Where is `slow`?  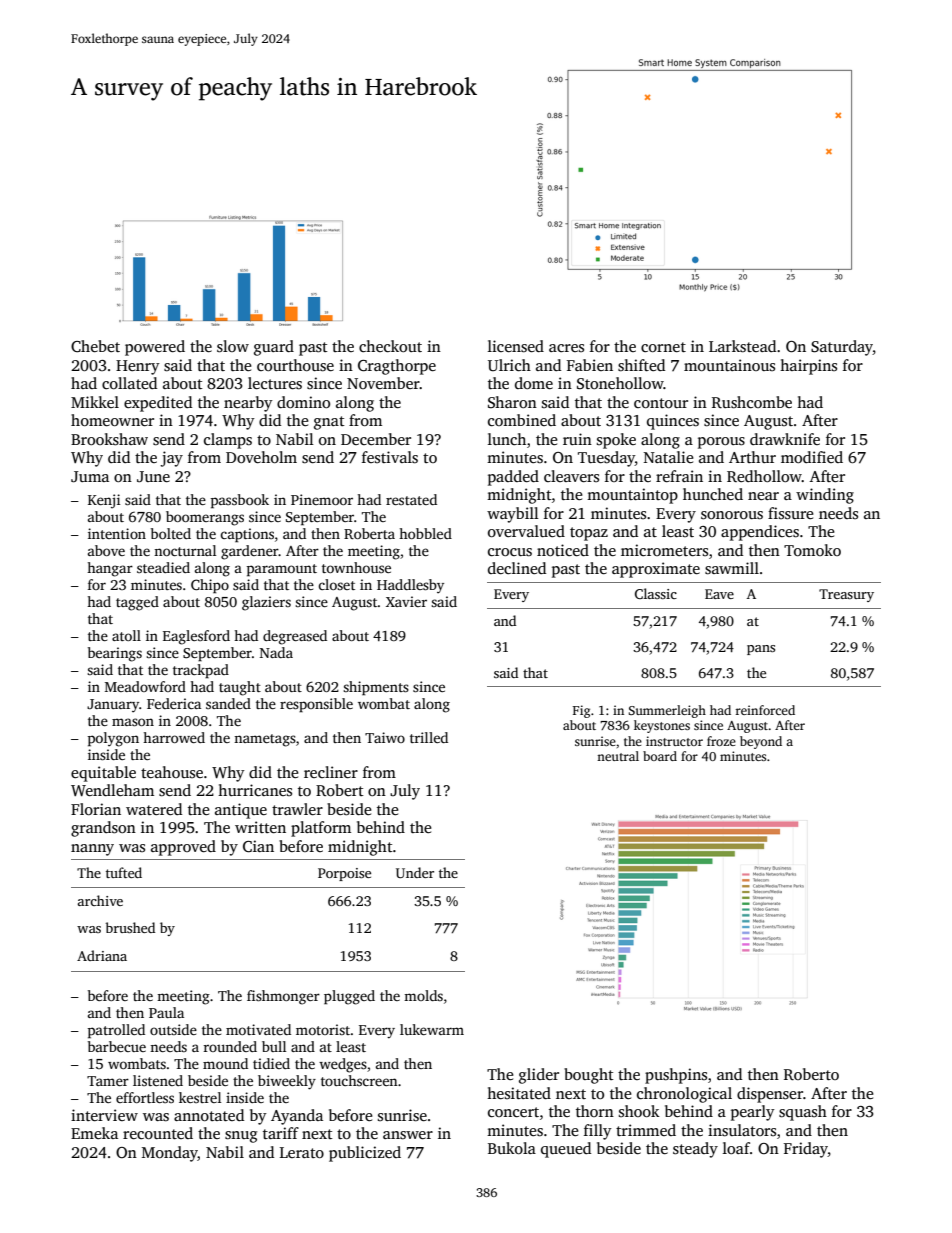 slow is located at coordinates (233, 346).
